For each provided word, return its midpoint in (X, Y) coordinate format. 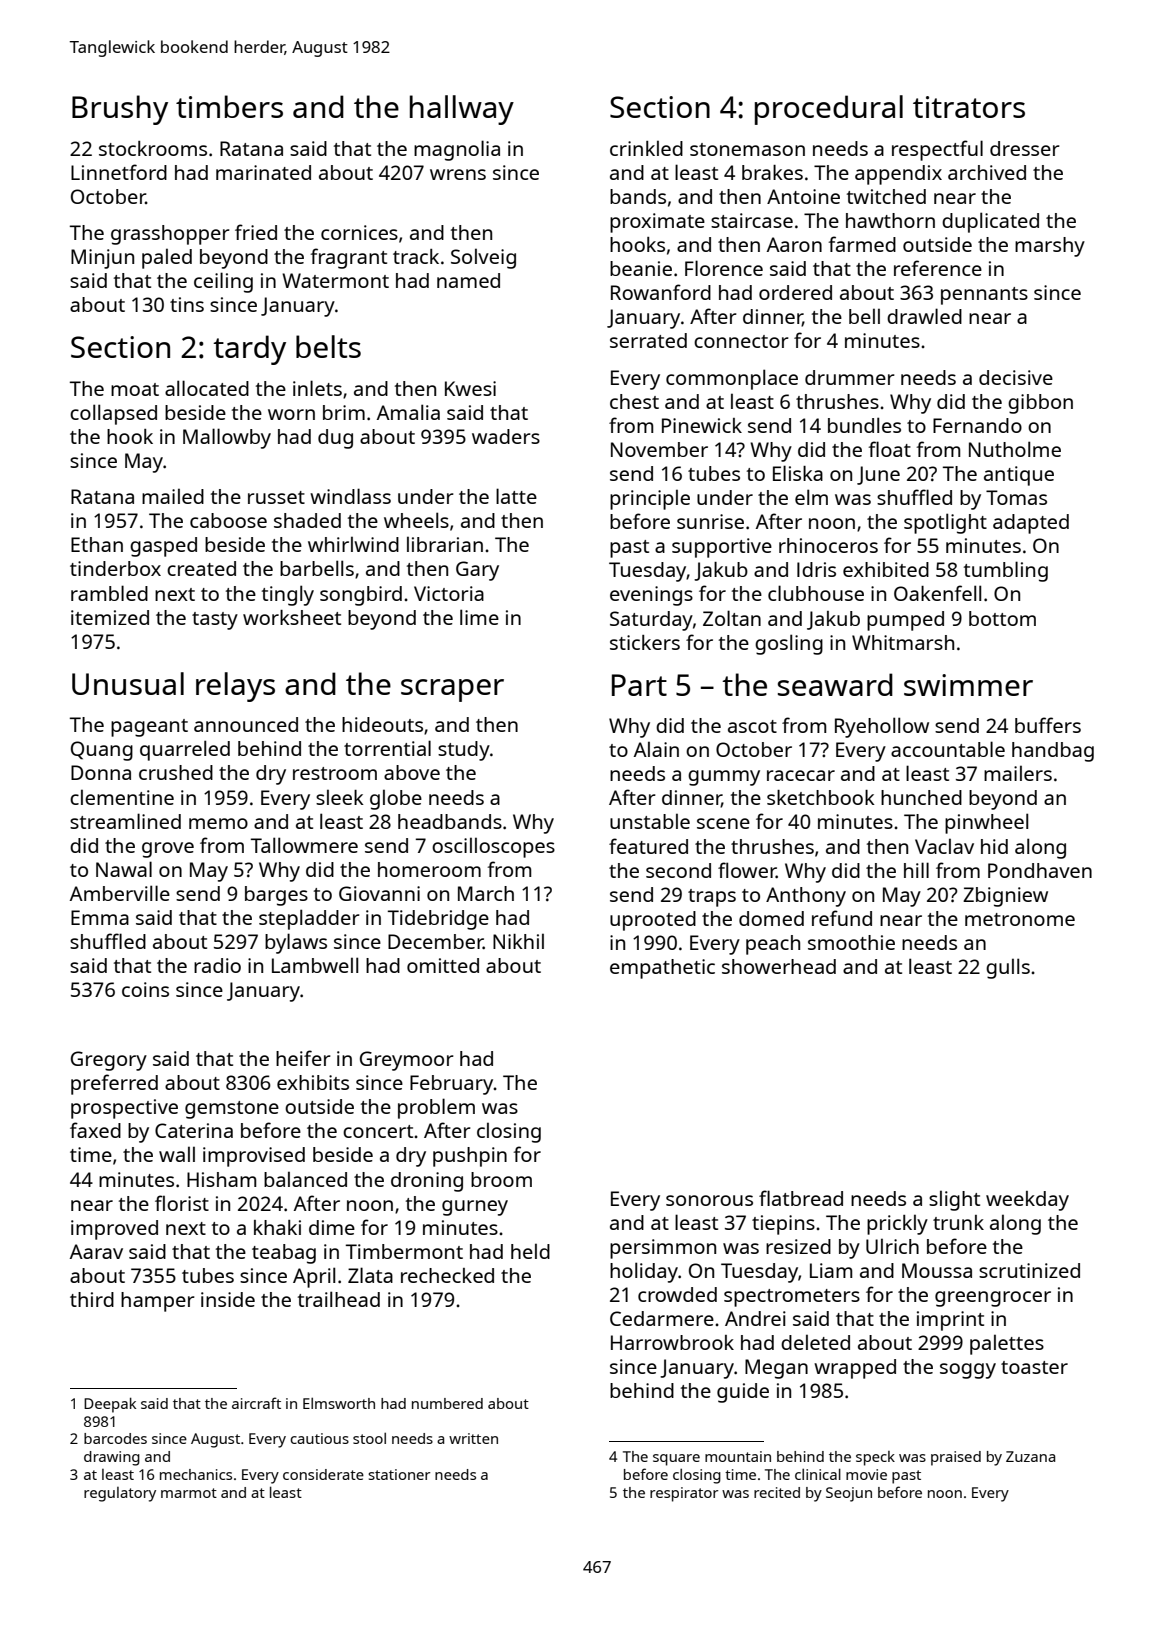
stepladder (309, 919)
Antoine (803, 196)
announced (246, 724)
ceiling (223, 282)
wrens (458, 174)
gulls (1008, 968)
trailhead (339, 1299)
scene (723, 823)
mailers (1018, 773)
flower (747, 870)
